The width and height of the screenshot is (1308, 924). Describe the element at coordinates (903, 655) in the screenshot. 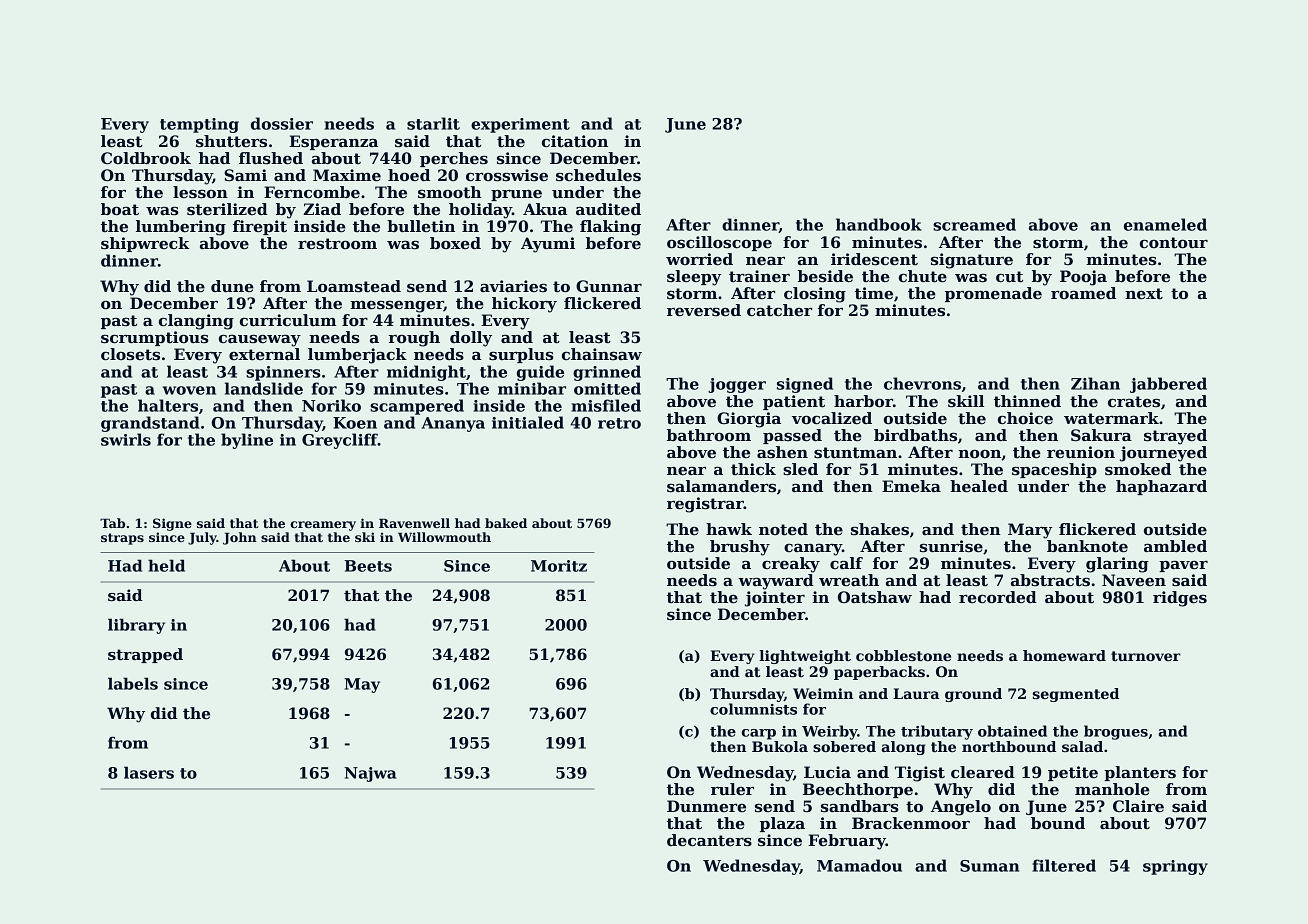

I see `cobblestone` at that location.
